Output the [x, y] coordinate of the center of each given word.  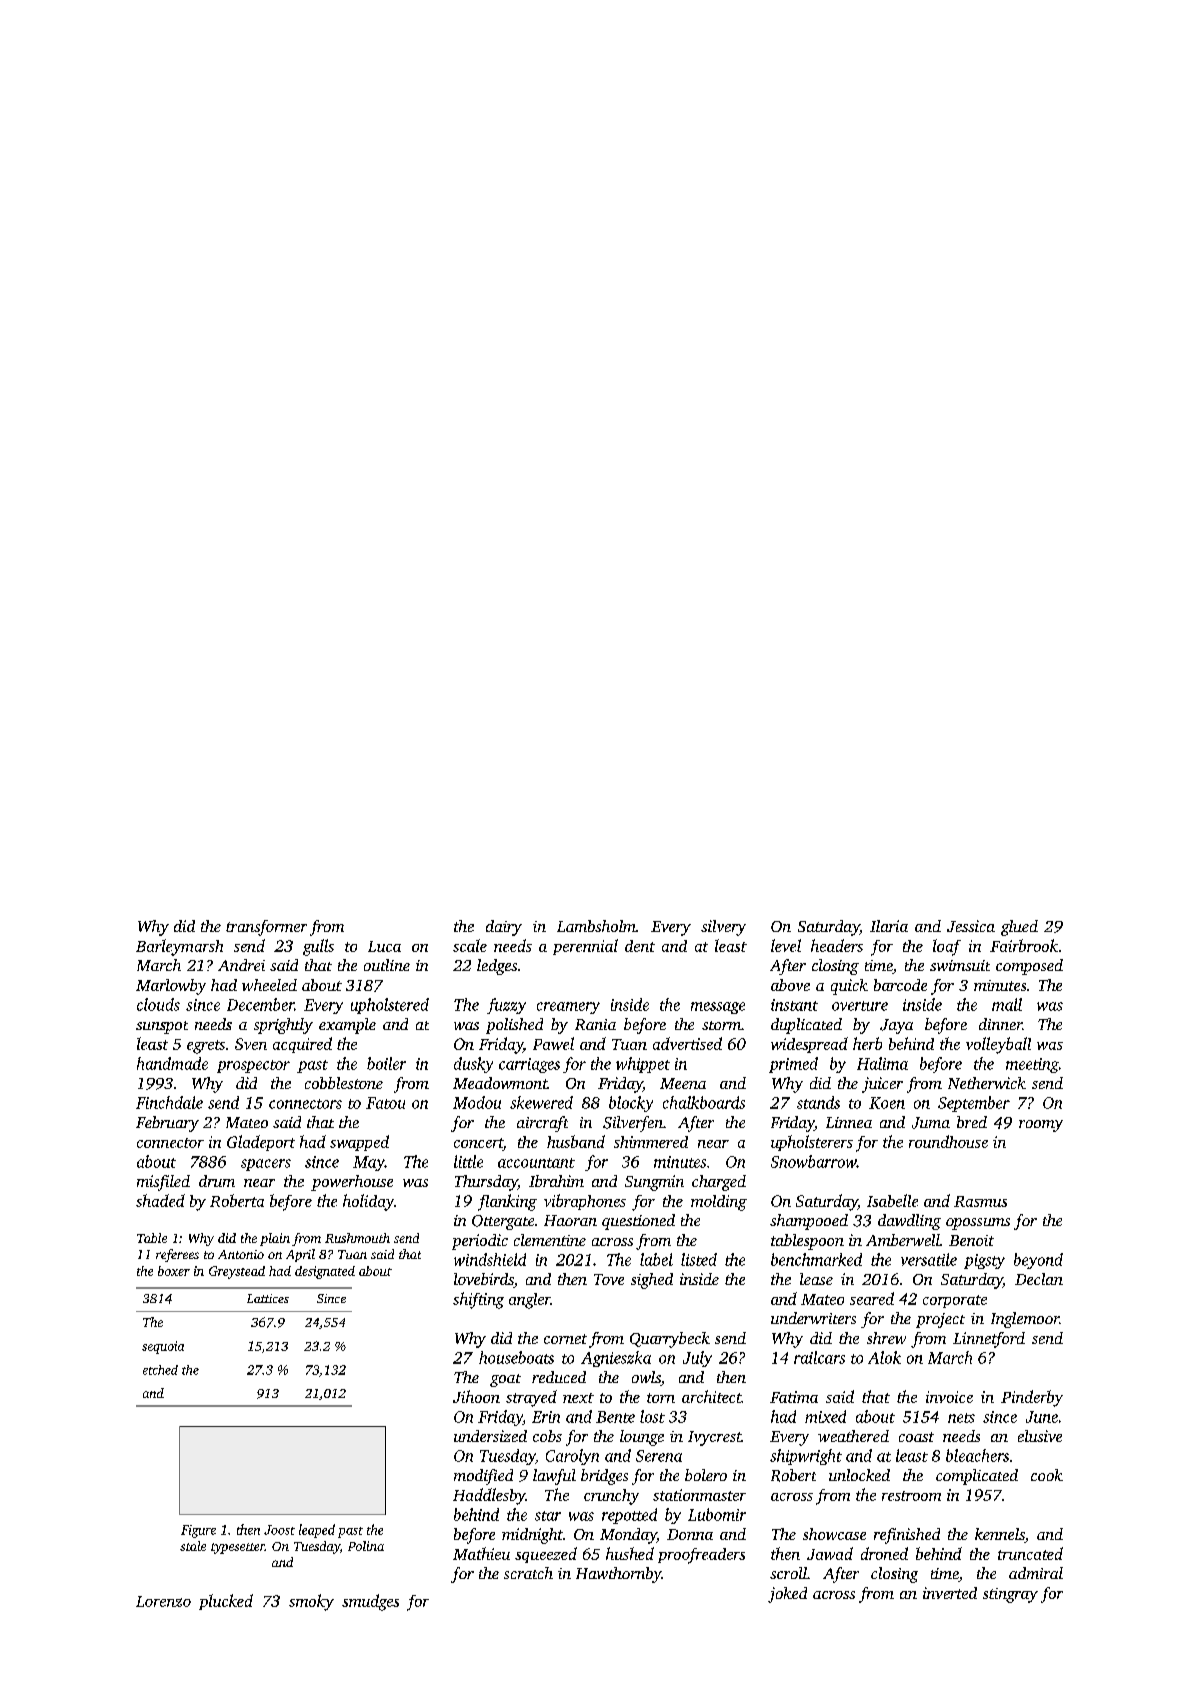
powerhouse [352, 1183]
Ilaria [889, 926]
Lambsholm [596, 926]
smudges [370, 1602]
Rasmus [980, 1201]
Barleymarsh [179, 947]
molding [719, 1203]
